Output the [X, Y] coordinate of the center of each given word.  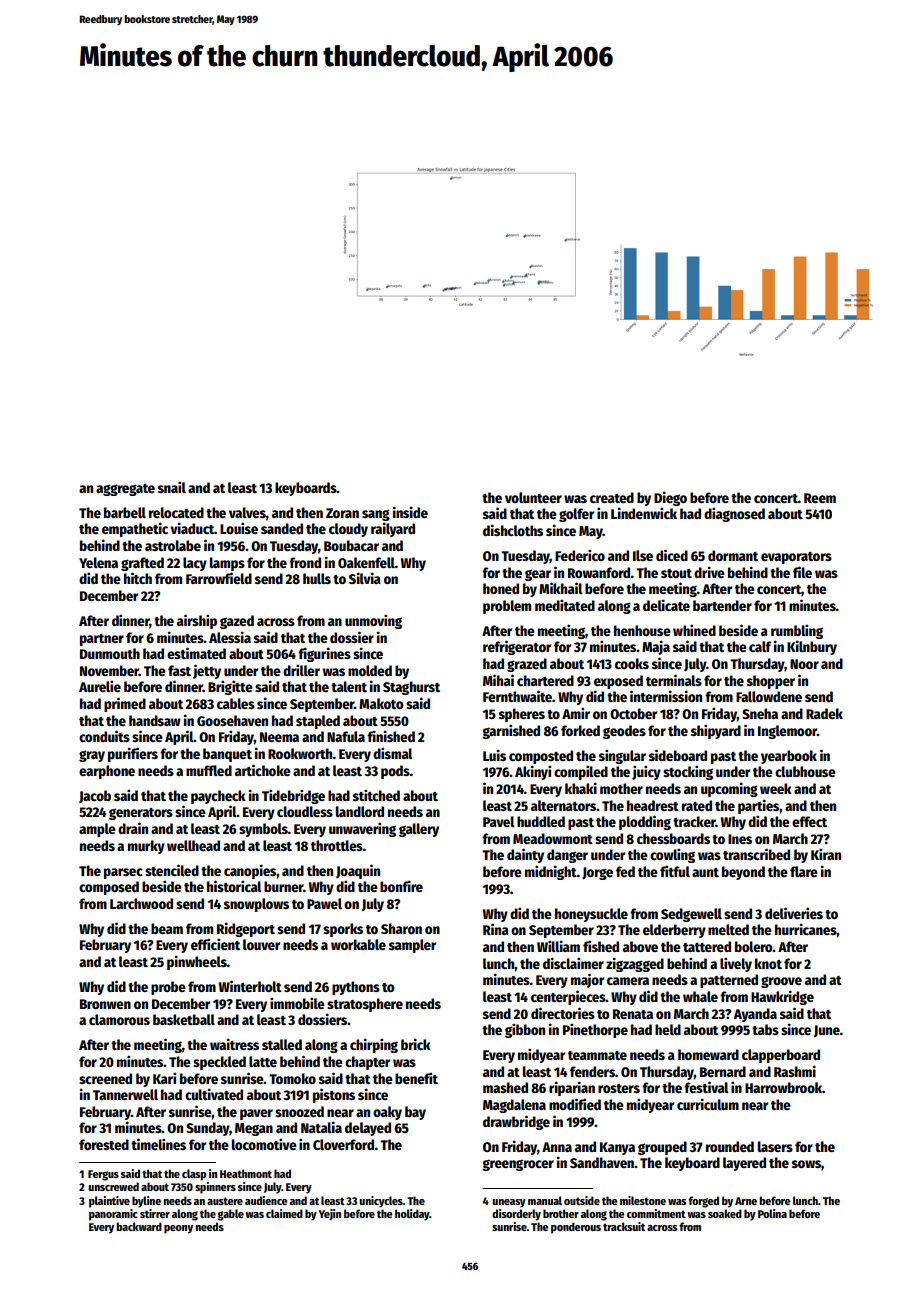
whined [694, 630]
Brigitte [230, 687]
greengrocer [518, 1165]
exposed [618, 682]
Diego [670, 498]
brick [416, 1044]
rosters [619, 1088]
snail [172, 487]
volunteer [533, 497]
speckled [219, 1063]
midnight [551, 872]
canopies [250, 871]
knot [768, 963]
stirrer [155, 1213]
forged [703, 1202]
